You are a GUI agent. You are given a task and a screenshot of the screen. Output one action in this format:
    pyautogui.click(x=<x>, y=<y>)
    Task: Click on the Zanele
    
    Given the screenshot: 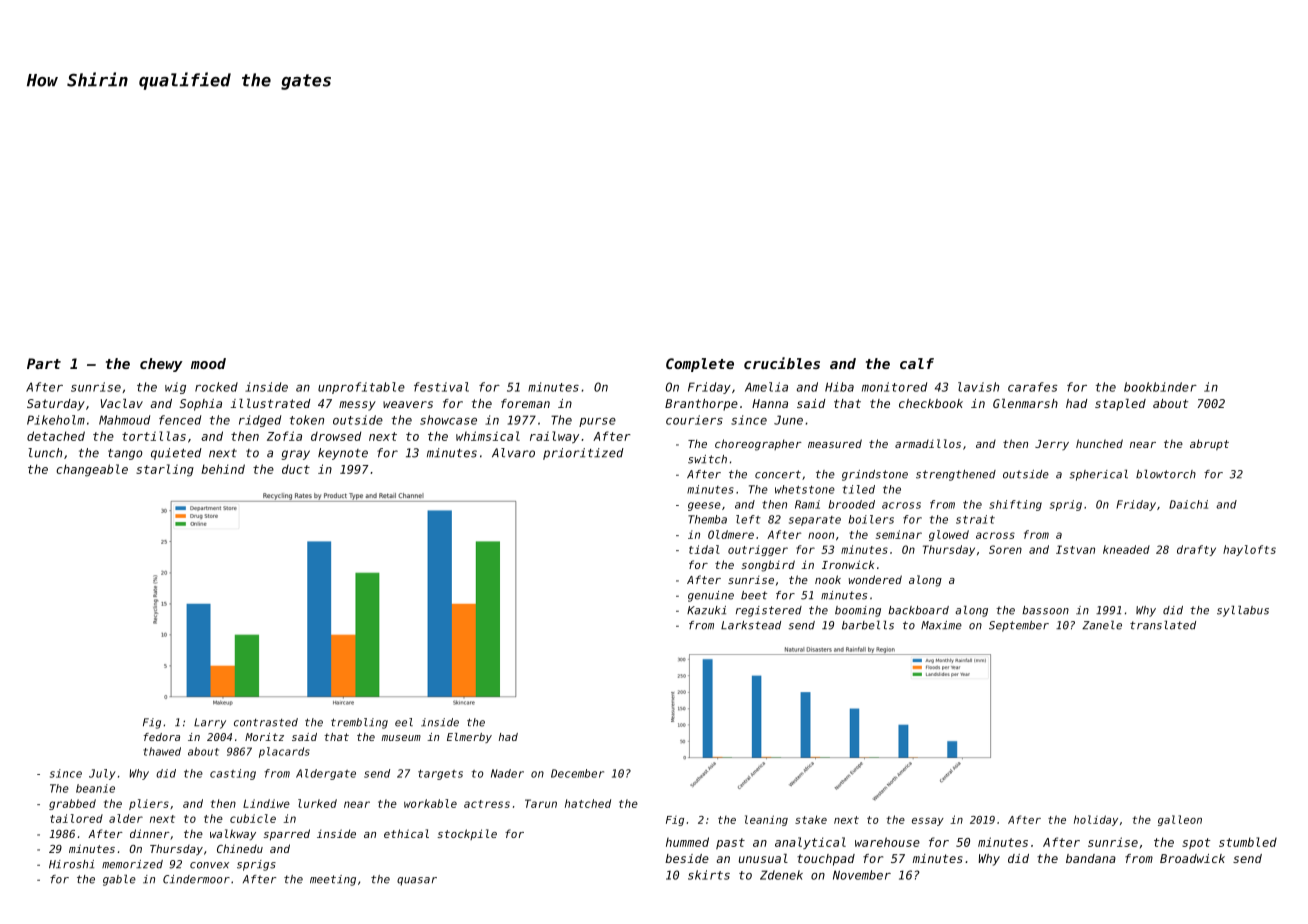 What is the action you would take?
    pyautogui.click(x=1102, y=625)
